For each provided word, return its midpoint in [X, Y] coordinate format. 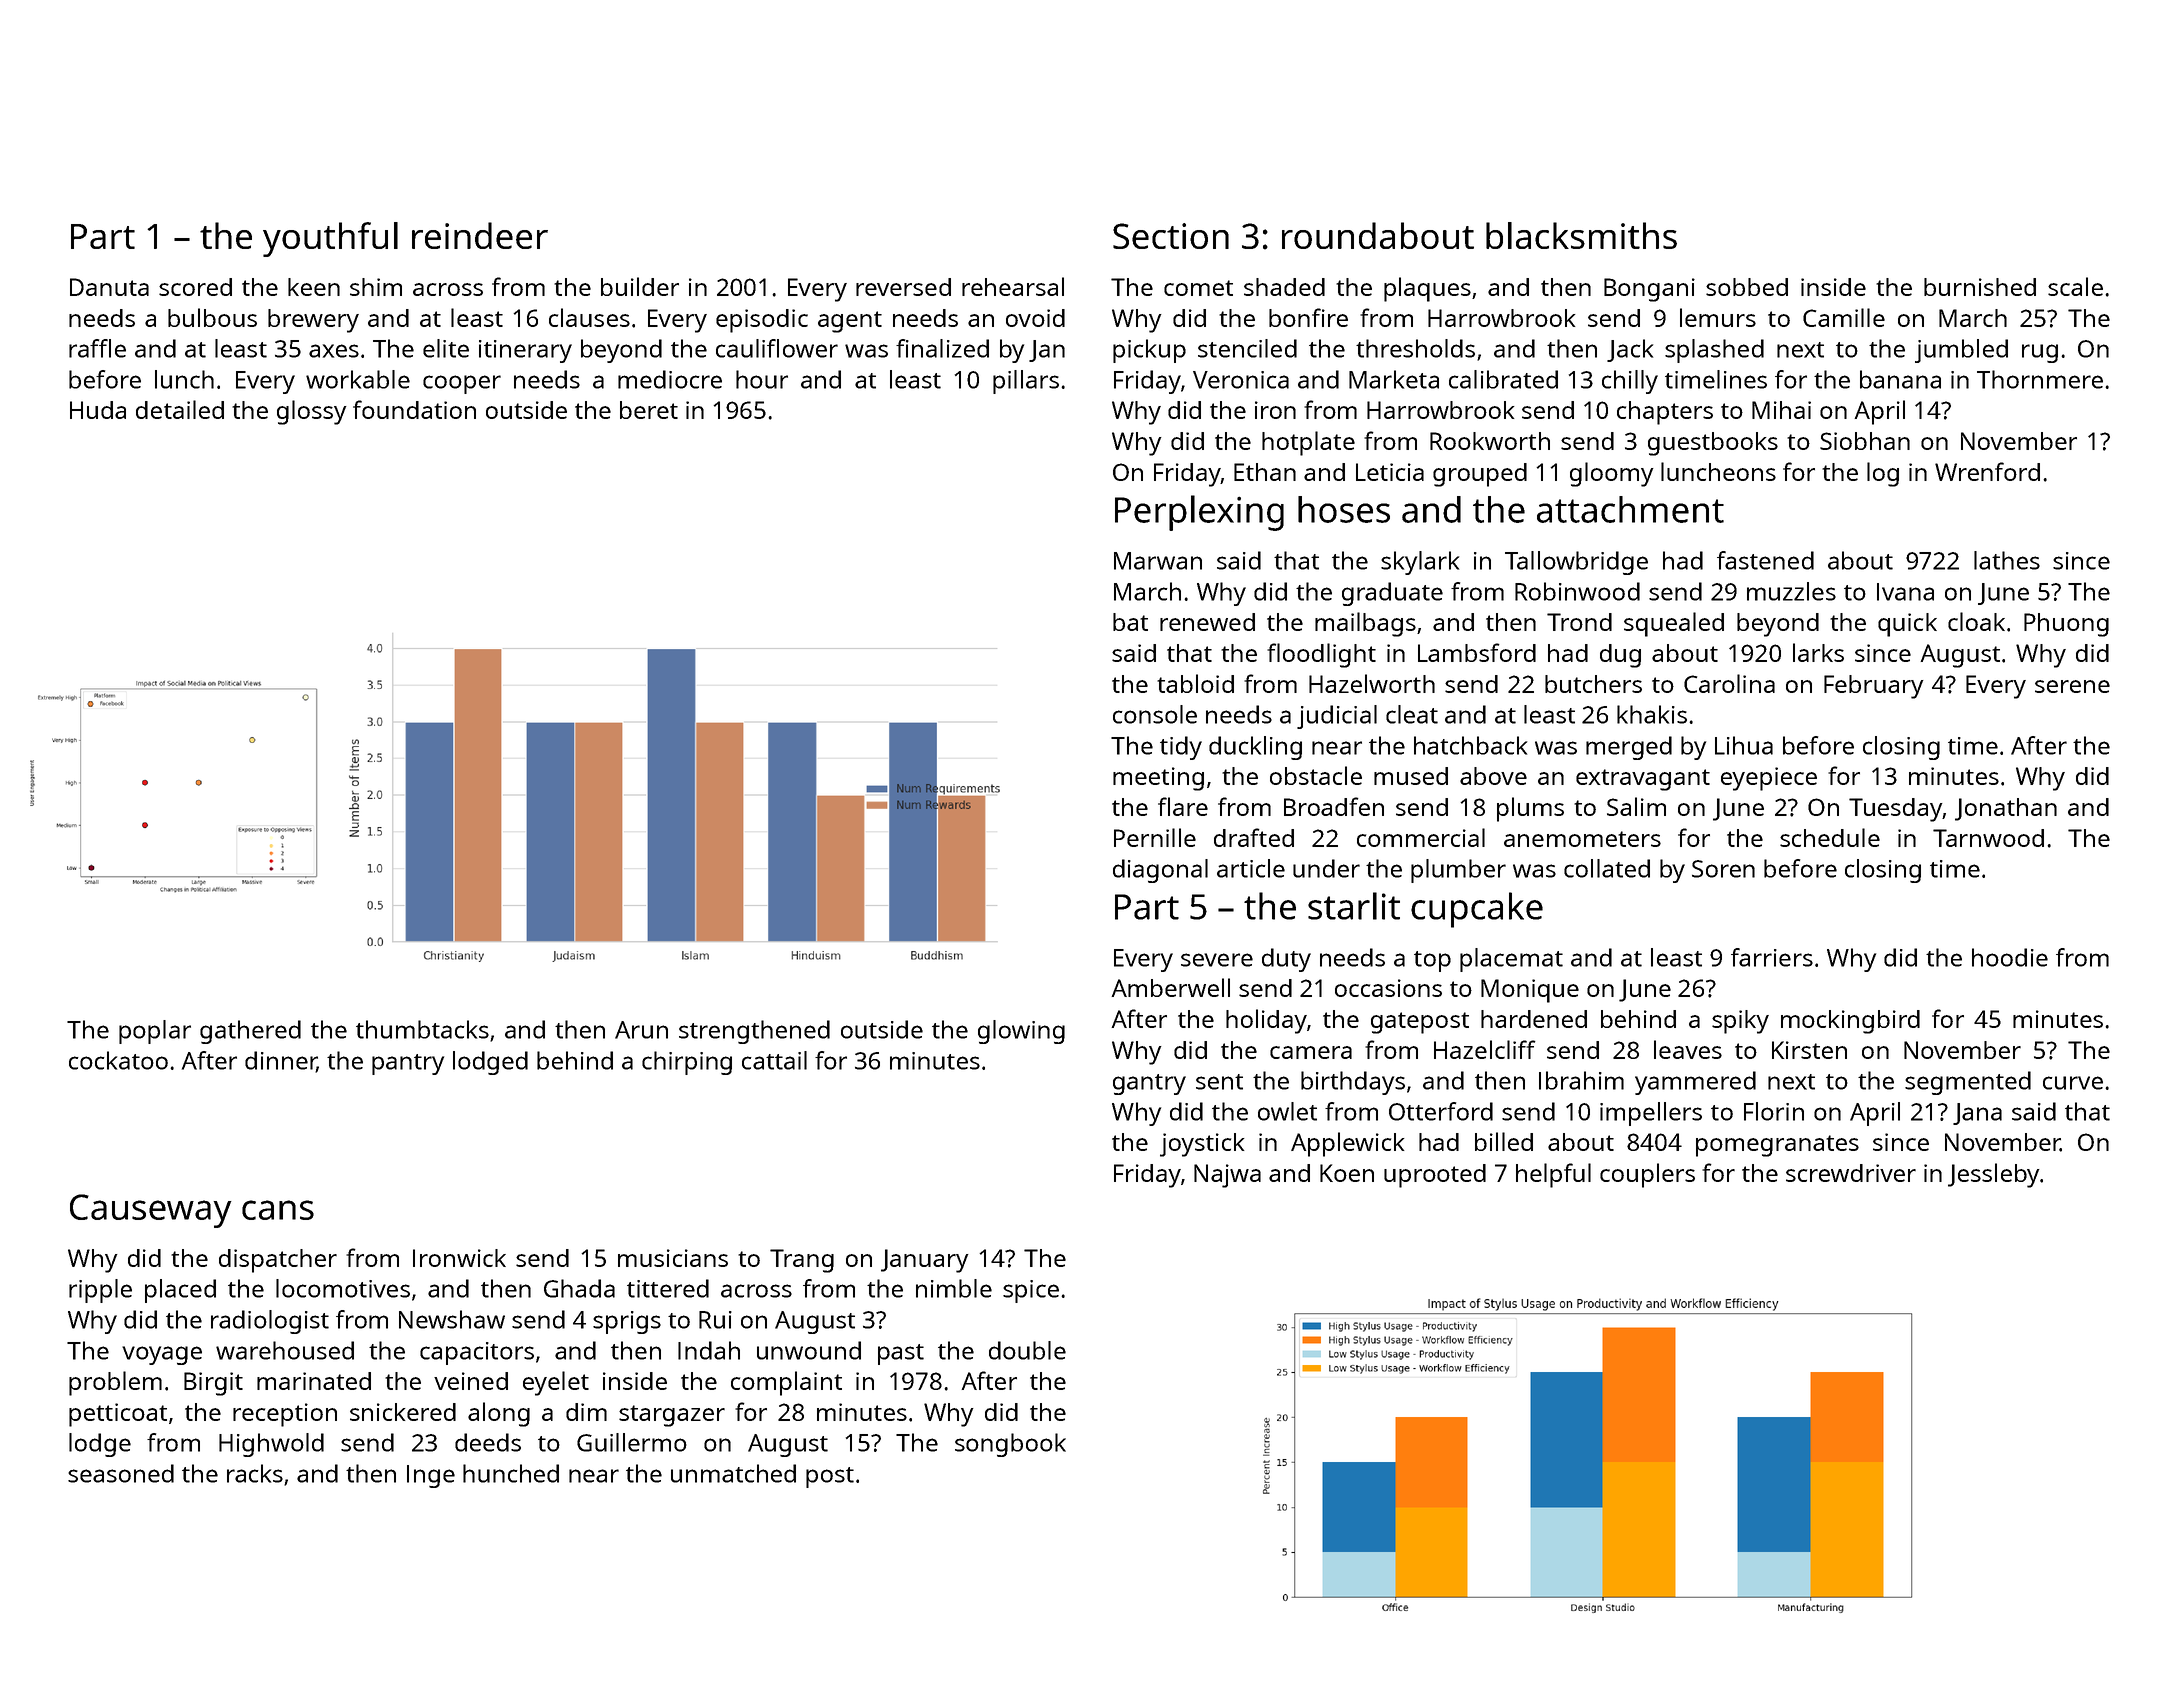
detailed [180, 409]
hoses [1344, 509]
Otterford [1441, 1111]
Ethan [1265, 472]
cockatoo [118, 1060]
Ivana [1905, 592]
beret [649, 410]
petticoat [118, 1415]
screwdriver [1851, 1173]
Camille [1844, 317]
